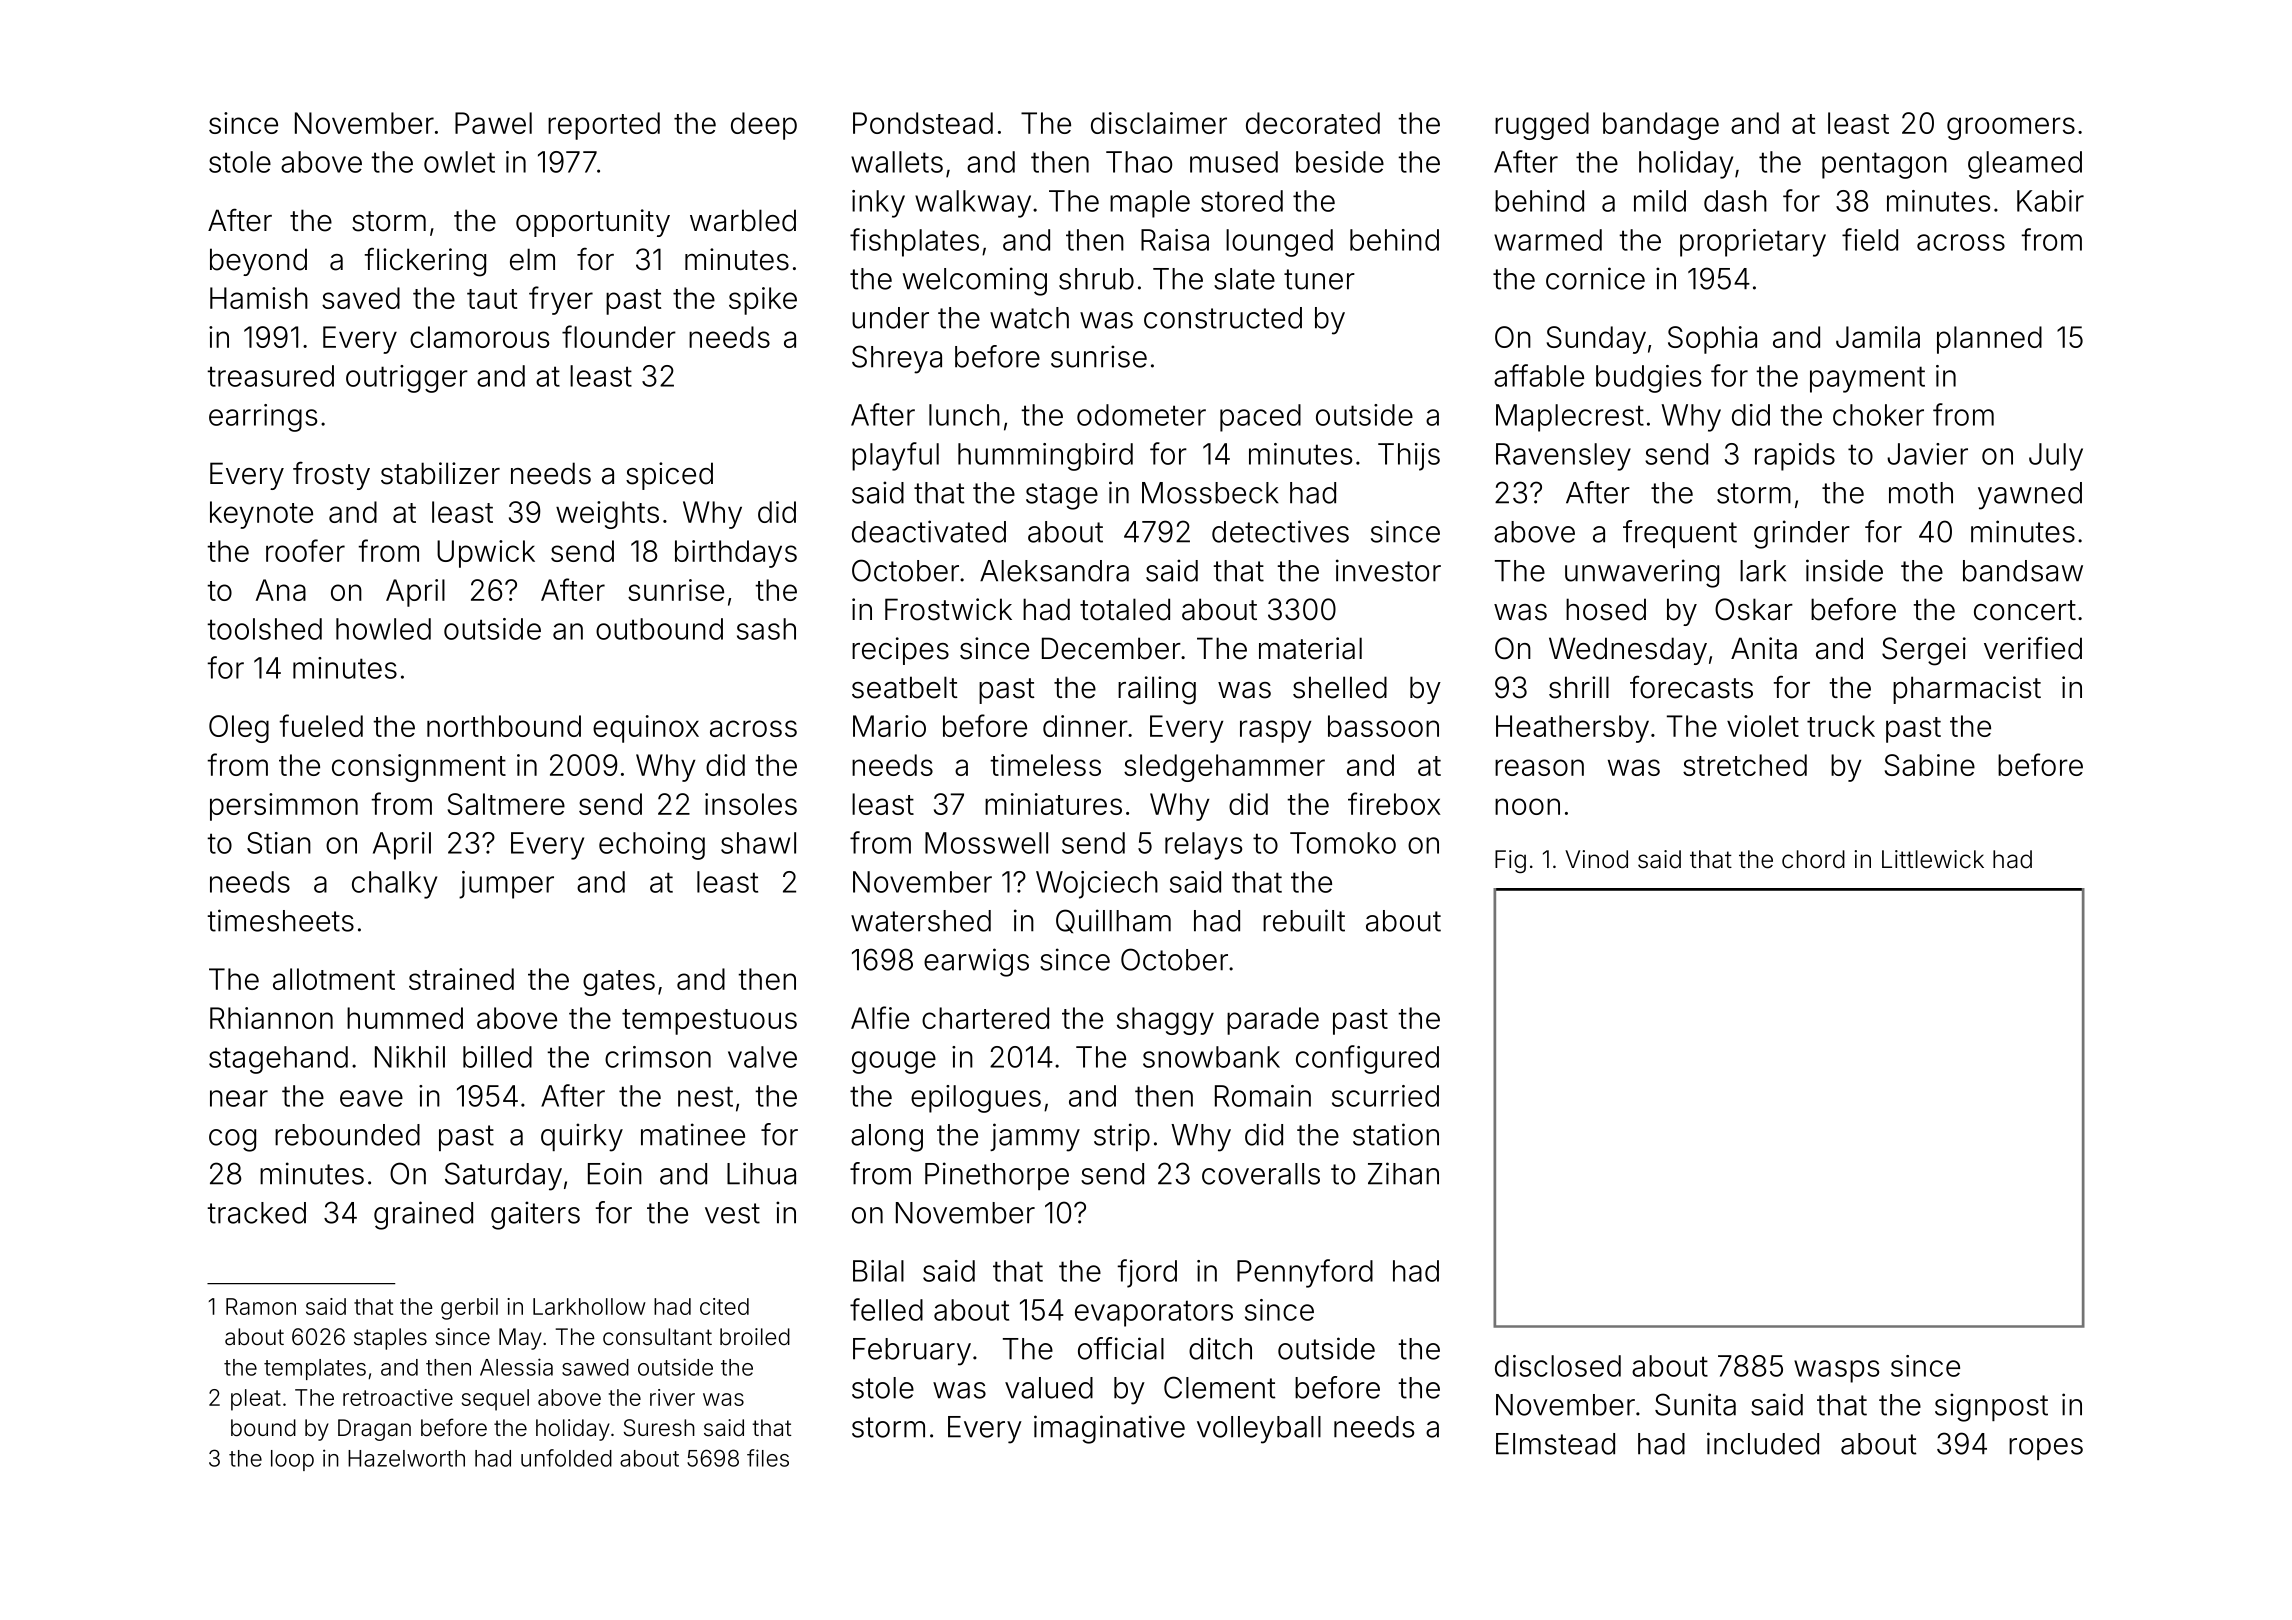 Image resolution: width=2292 pixels, height=1620 pixels. Describe the element at coordinates (1764, 648) in the document. I see `Anita` at that location.
